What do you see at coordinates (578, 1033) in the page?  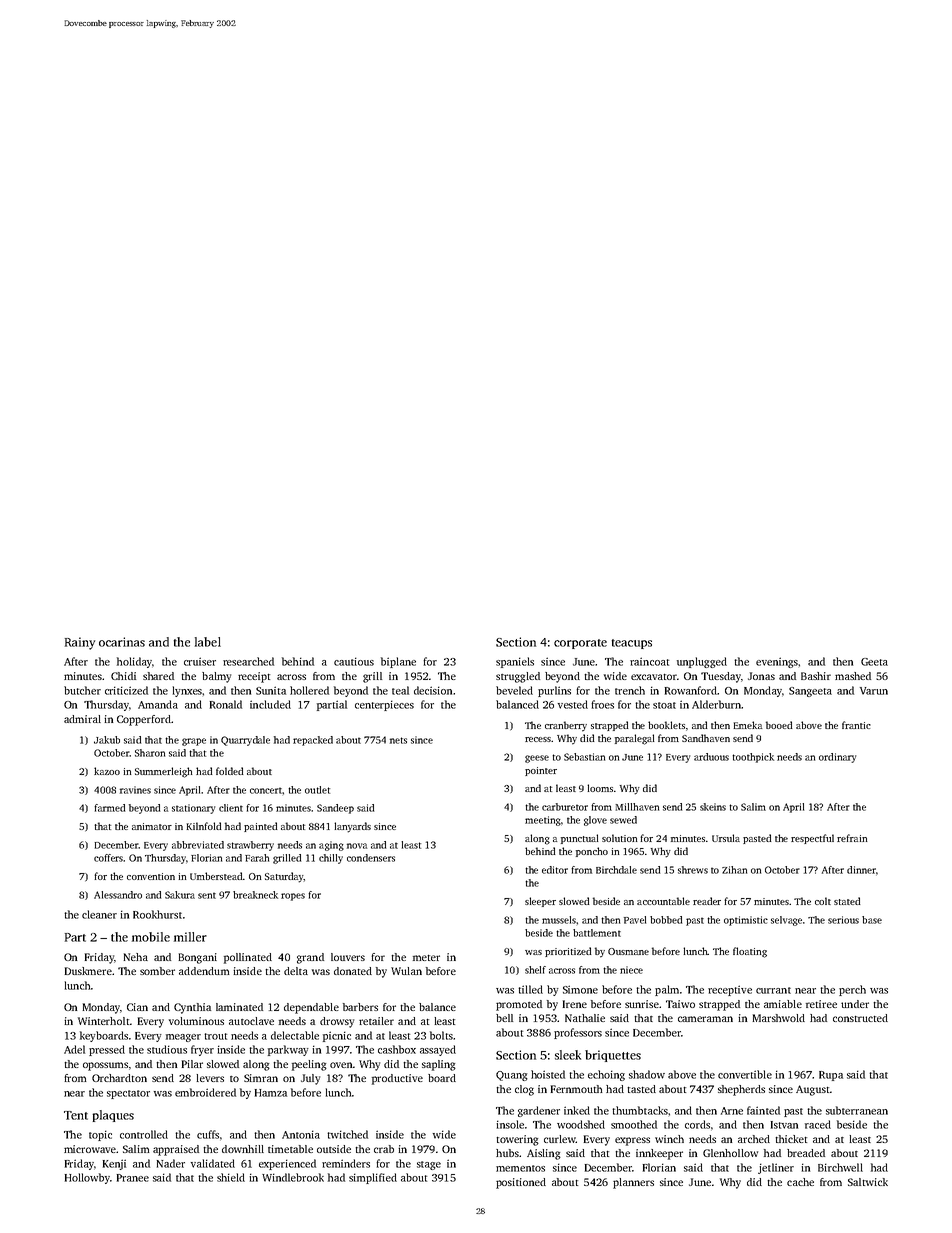 I see `professors` at bounding box center [578, 1033].
